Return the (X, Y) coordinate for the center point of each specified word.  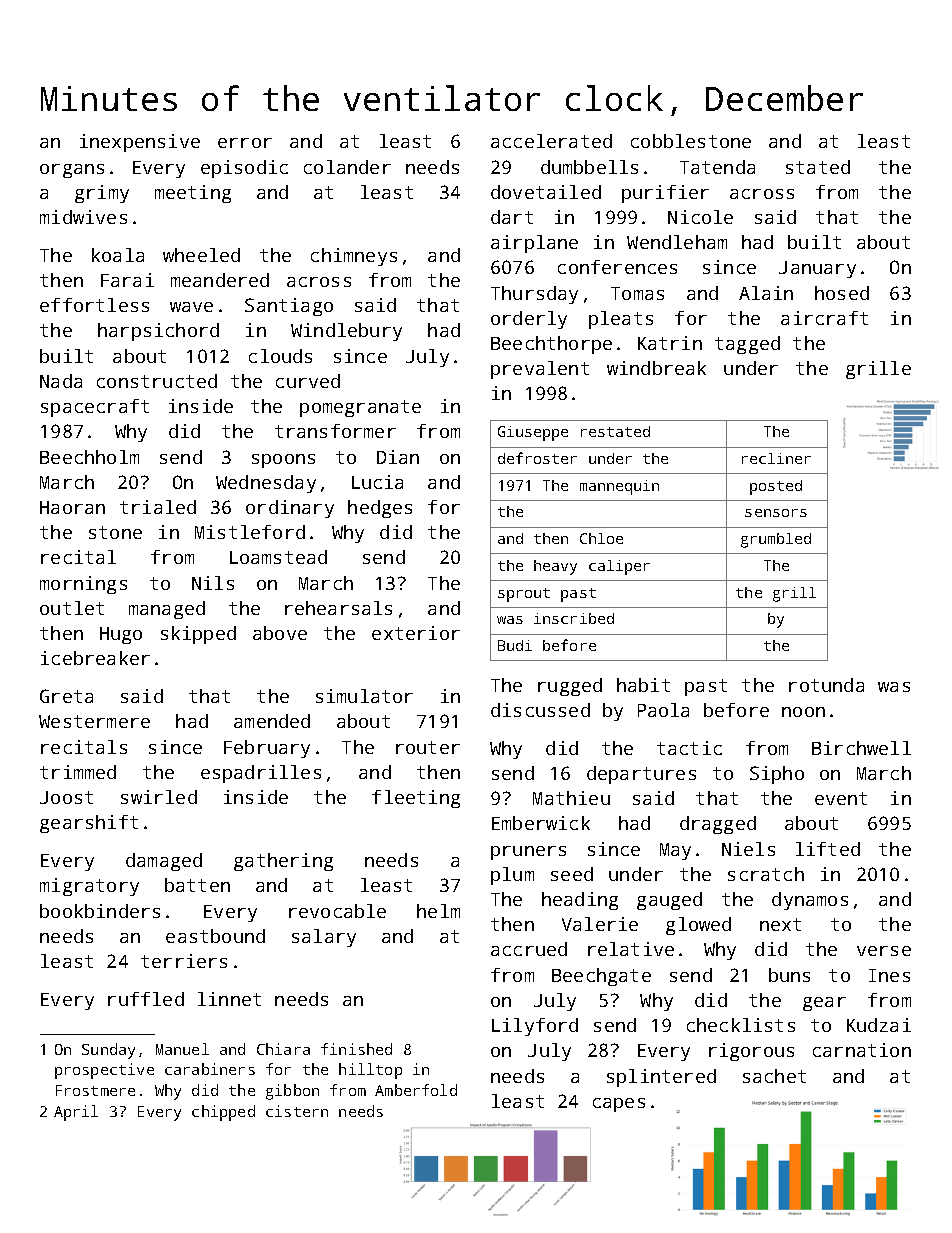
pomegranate (360, 408)
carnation (862, 1050)
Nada (61, 381)
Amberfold (416, 1090)
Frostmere (95, 1090)
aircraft (824, 318)
